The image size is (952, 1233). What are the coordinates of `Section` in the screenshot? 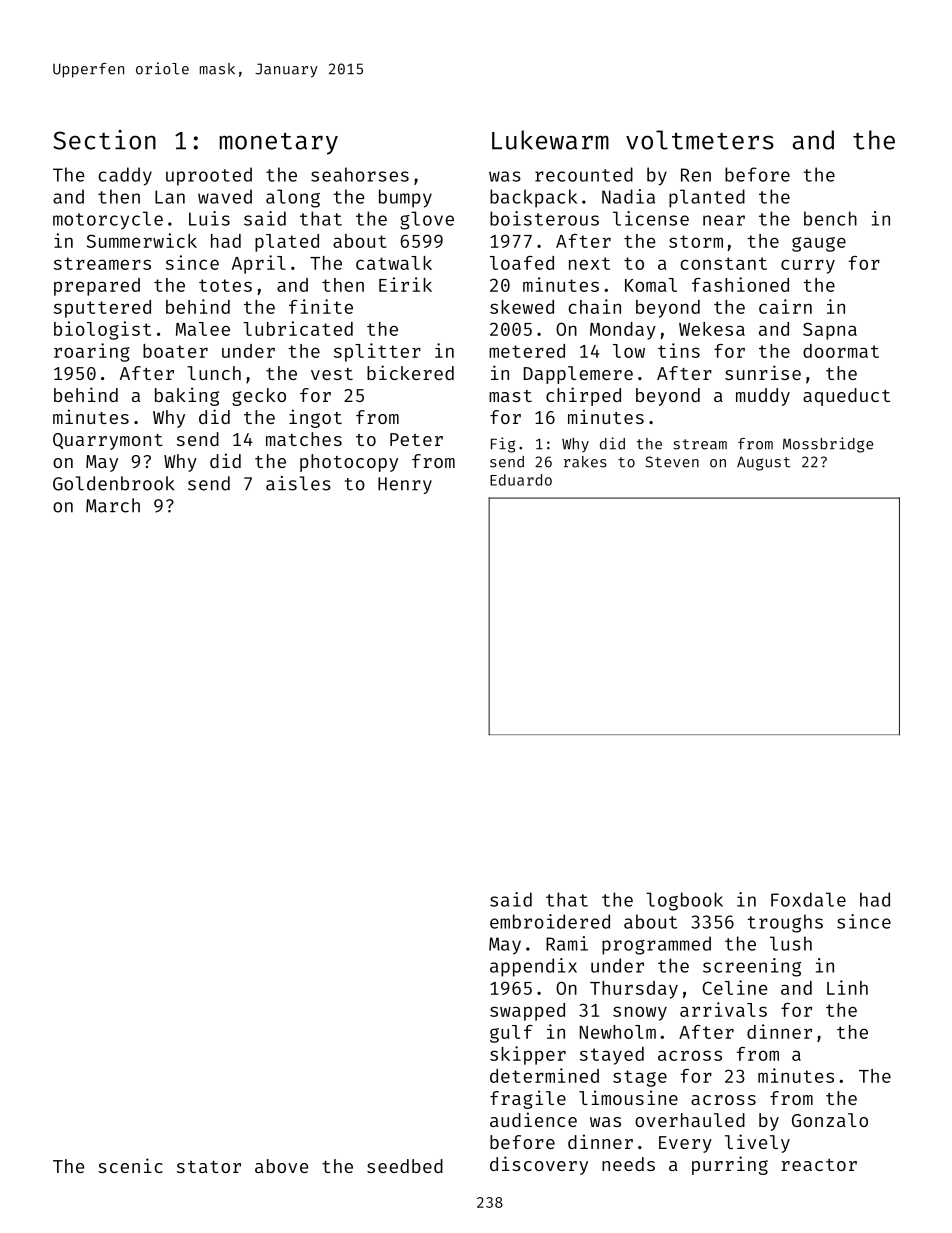 It's located at (104, 140).
